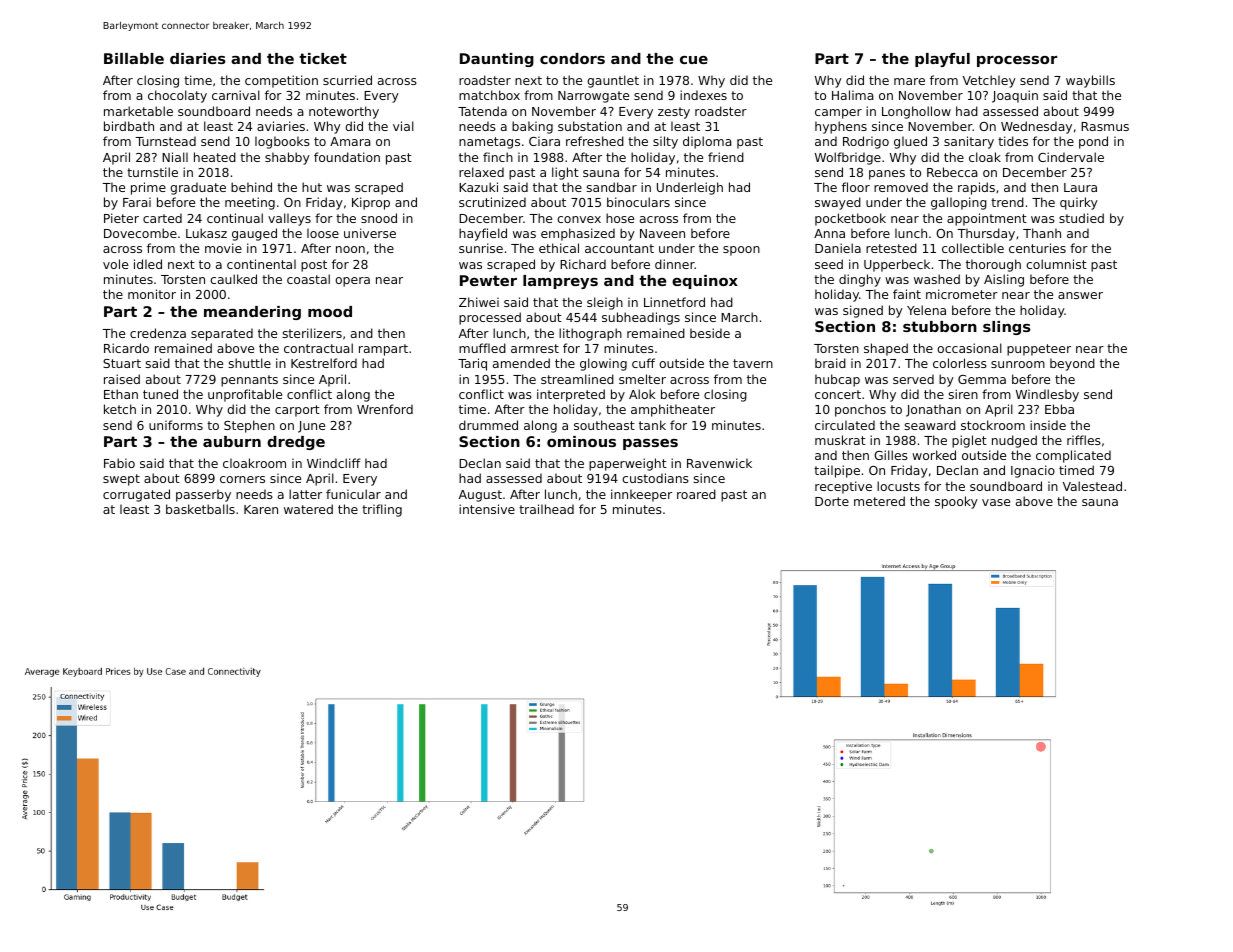 The width and height of the image is (1233, 952). What do you see at coordinates (497, 60) in the image?
I see `Daunting` at bounding box center [497, 60].
